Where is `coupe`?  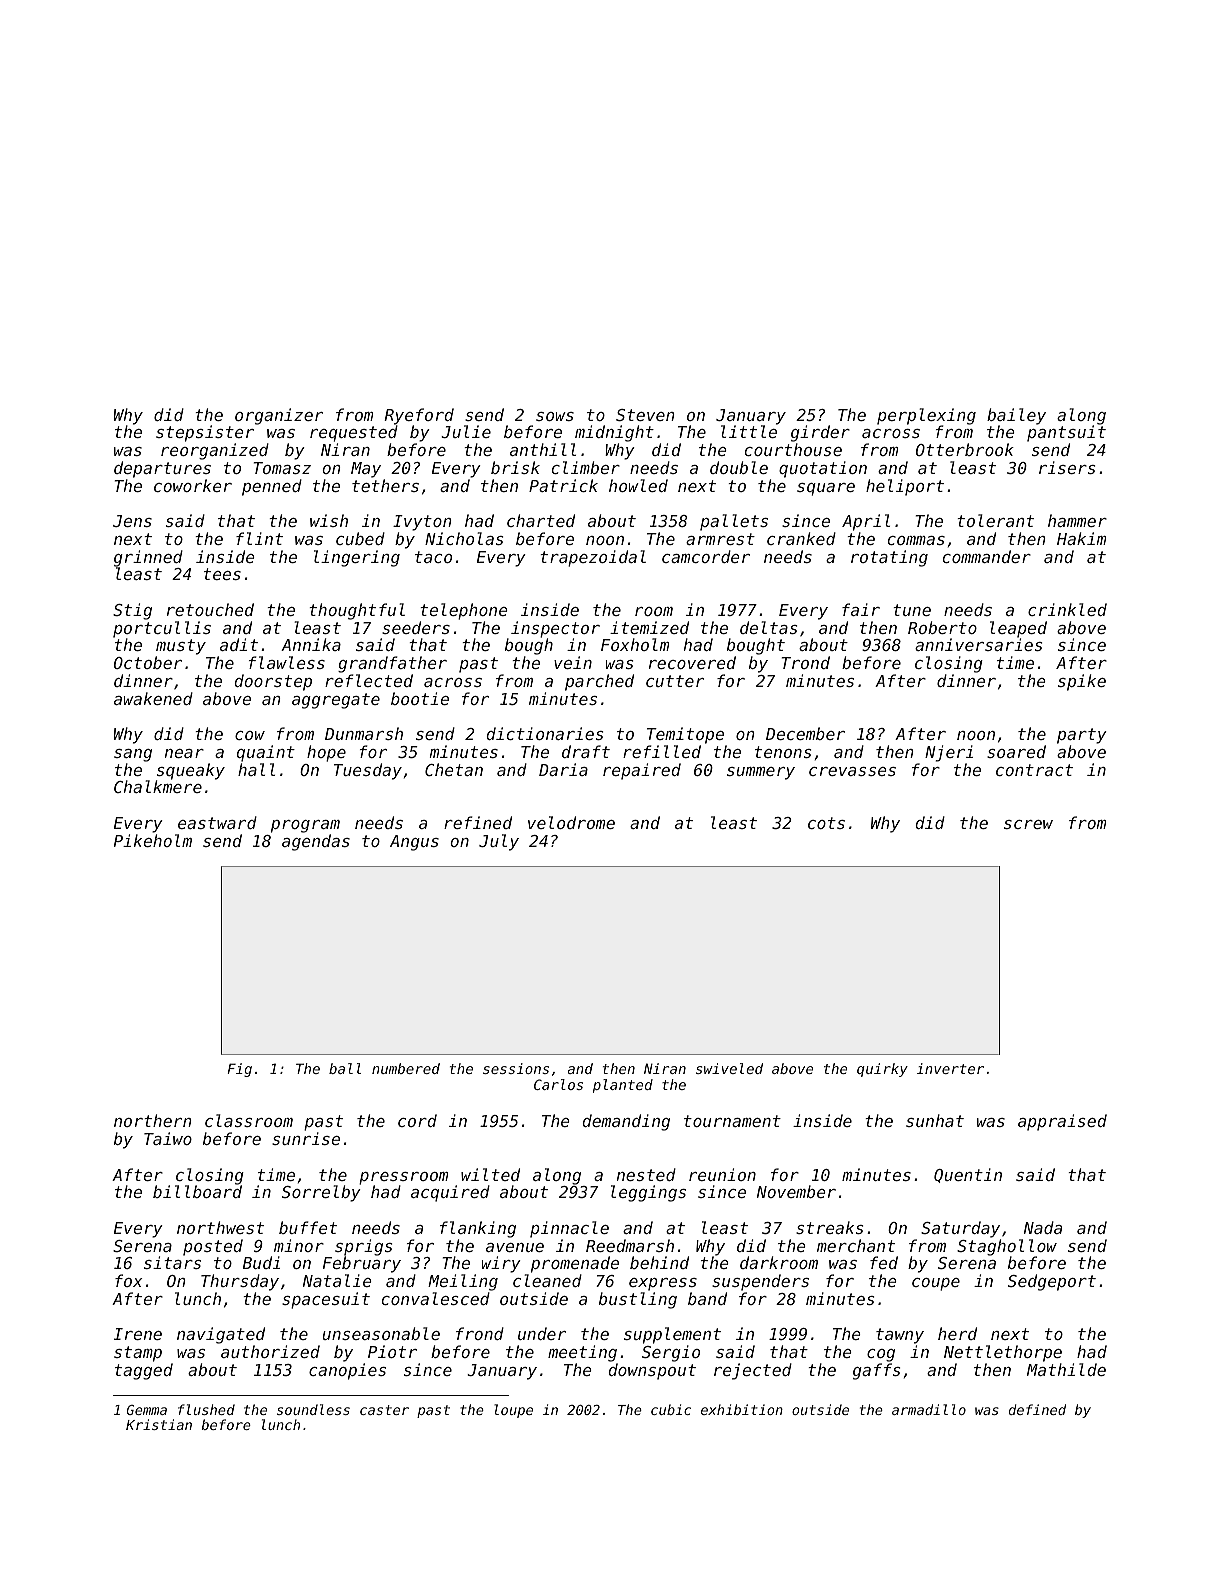 coupe is located at coordinates (936, 1284).
